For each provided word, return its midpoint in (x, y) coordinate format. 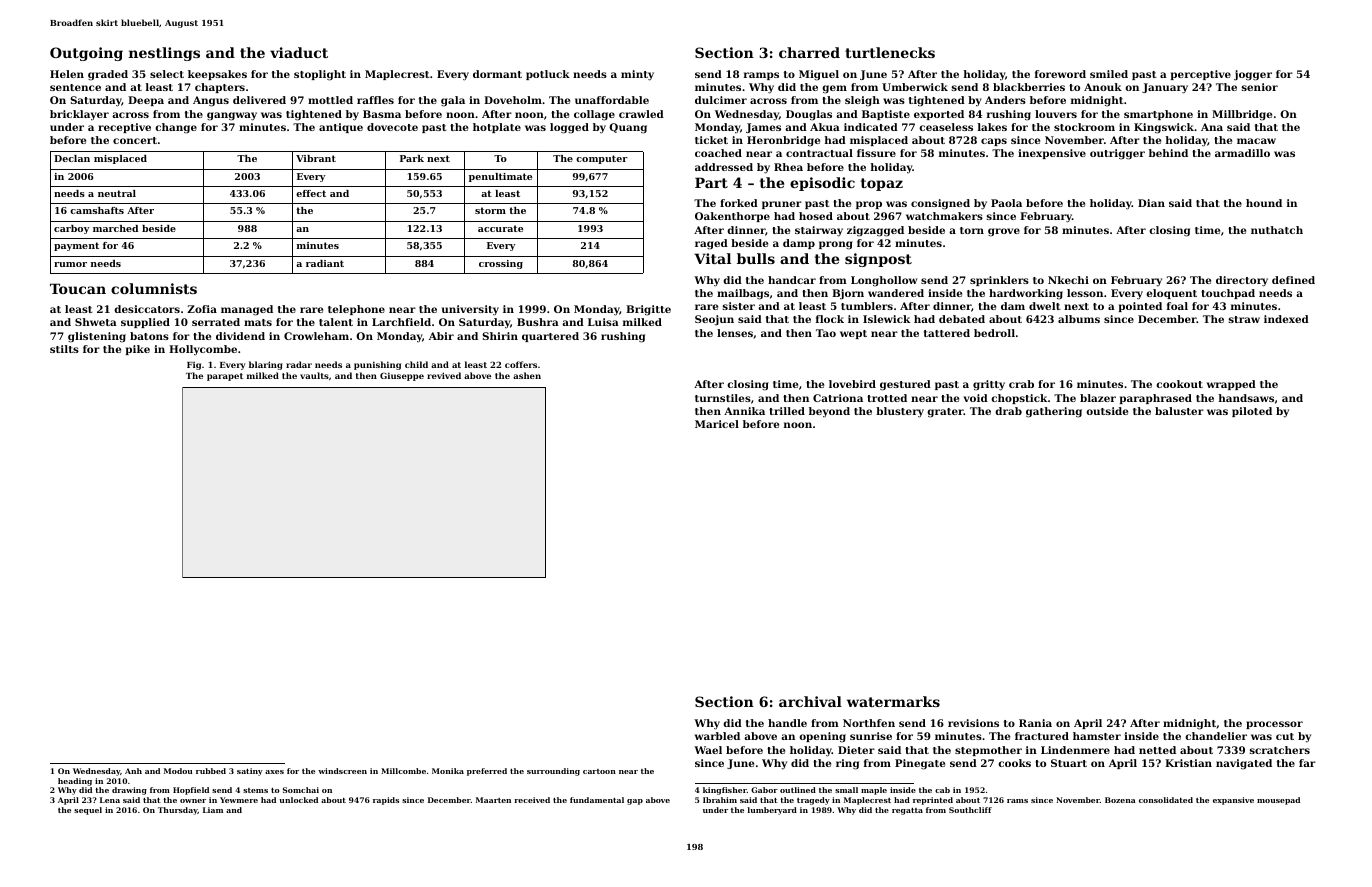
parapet (225, 377)
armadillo (1242, 153)
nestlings (164, 54)
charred (809, 52)
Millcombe (403, 771)
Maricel (717, 424)
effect (311, 193)
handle (787, 723)
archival (810, 701)
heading (75, 782)
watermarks (893, 701)
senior (1260, 87)
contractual (819, 153)
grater (945, 413)
